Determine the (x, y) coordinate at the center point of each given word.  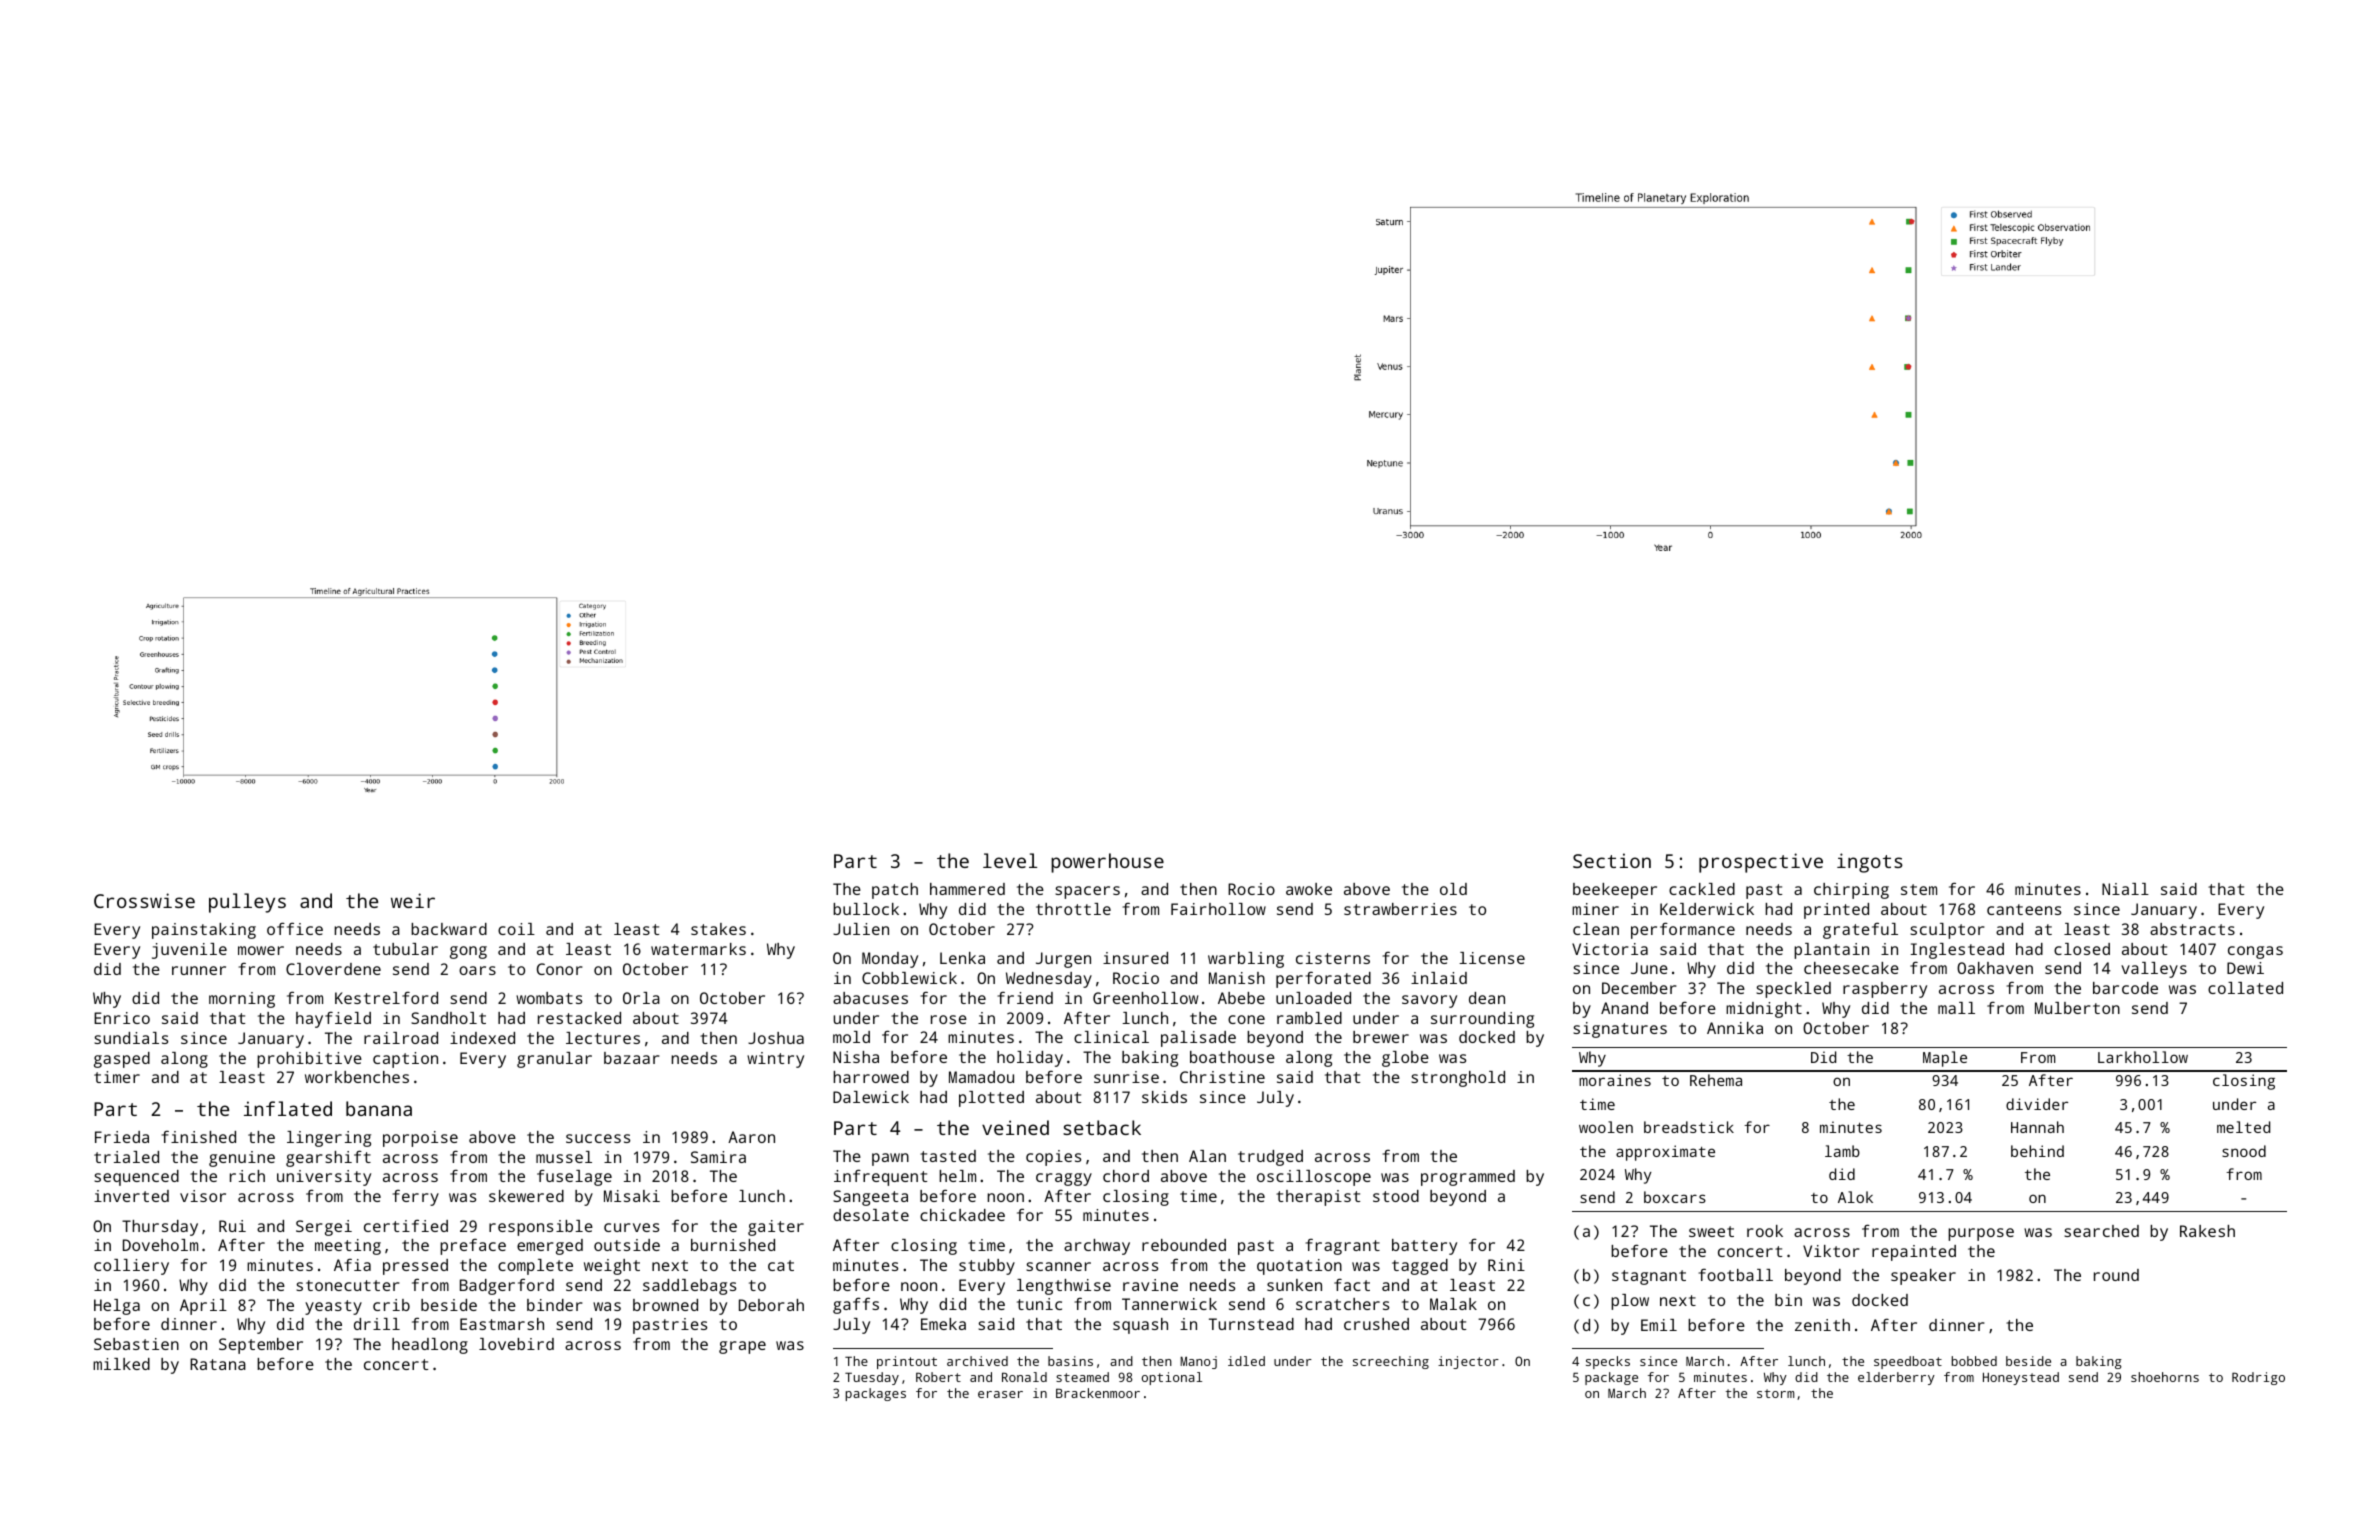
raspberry (1885, 990)
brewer (1381, 1037)
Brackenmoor (1098, 1393)
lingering (329, 1139)
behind (2037, 1151)
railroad (401, 1038)
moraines (1615, 1080)
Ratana (218, 1364)
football (1736, 1275)
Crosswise (144, 900)
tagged (1420, 1267)
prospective (1761, 863)
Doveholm (160, 1245)
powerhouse (1107, 863)
